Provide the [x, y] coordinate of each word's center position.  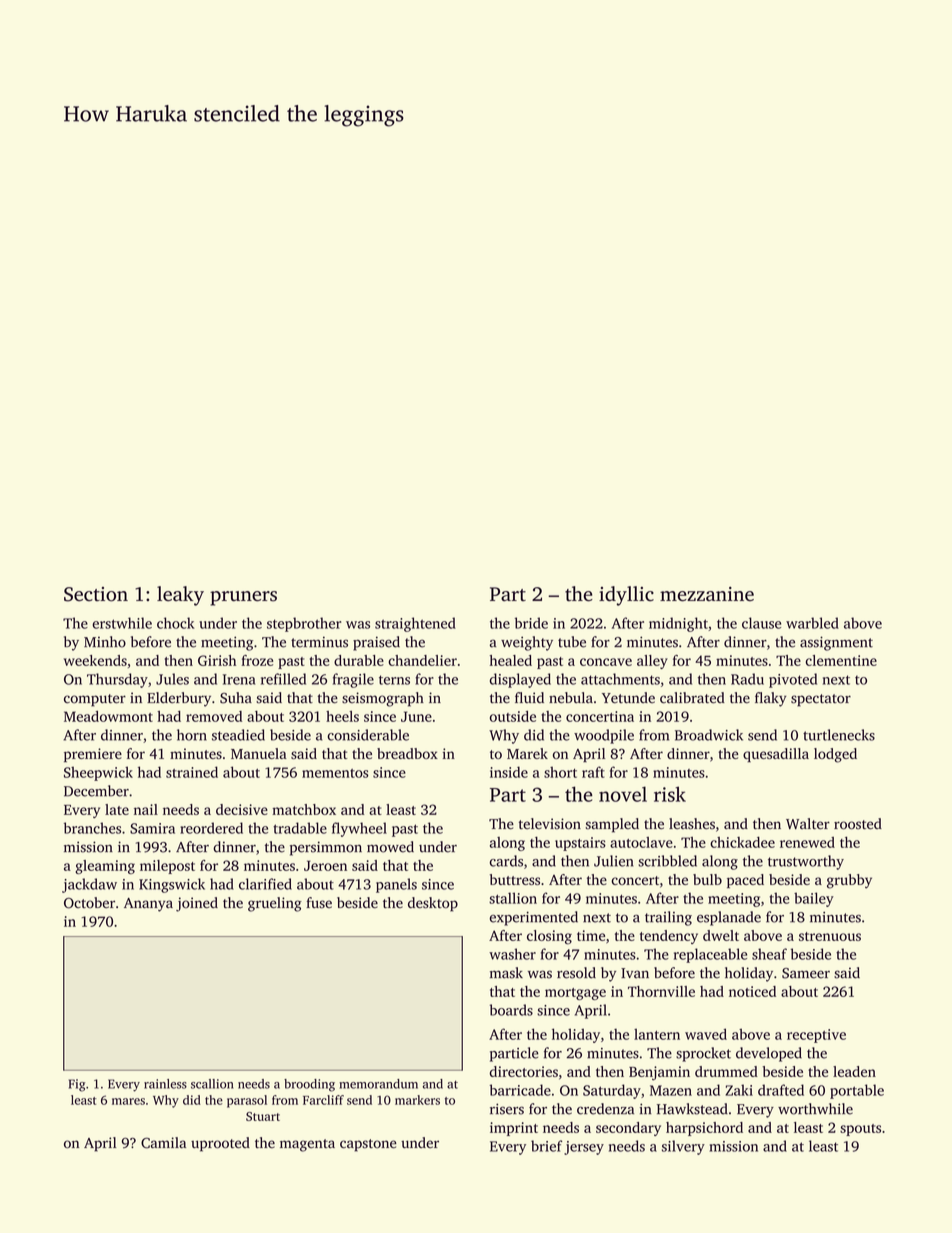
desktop [433, 904]
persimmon [326, 848]
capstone [368, 1145]
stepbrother [304, 624]
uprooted [220, 1144]
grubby [849, 881]
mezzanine [707, 594]
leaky [180, 596]
